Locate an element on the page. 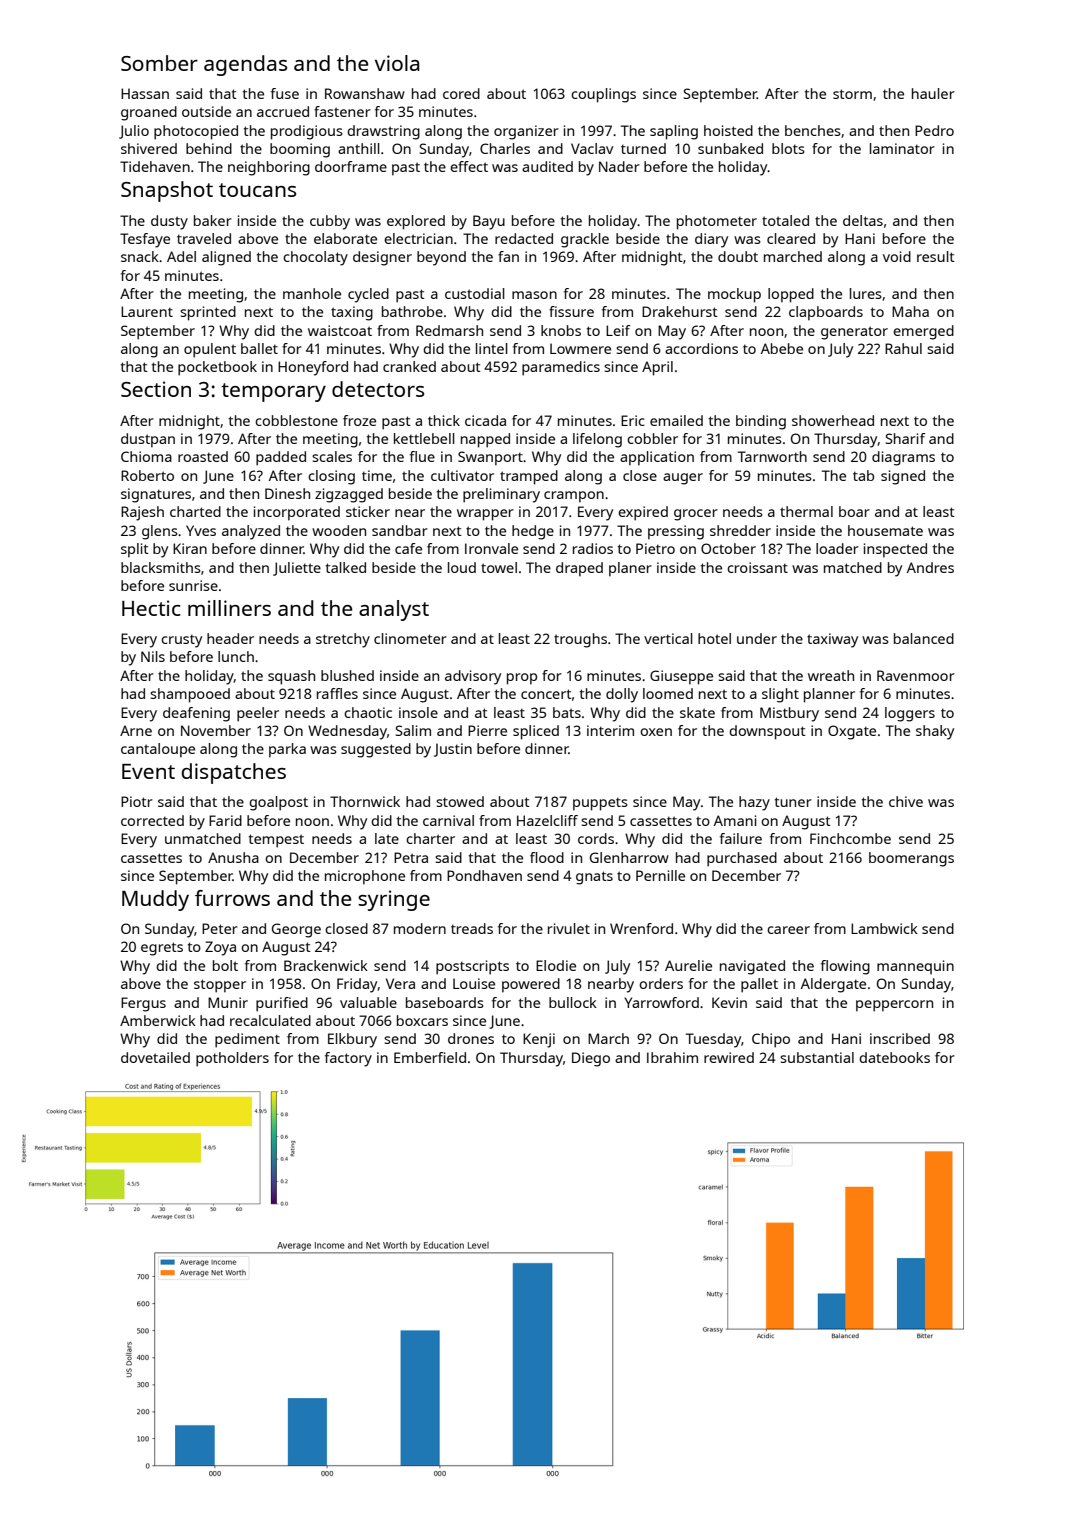 The width and height of the document is (1075, 1521). dovetailed is located at coordinates (155, 1057).
